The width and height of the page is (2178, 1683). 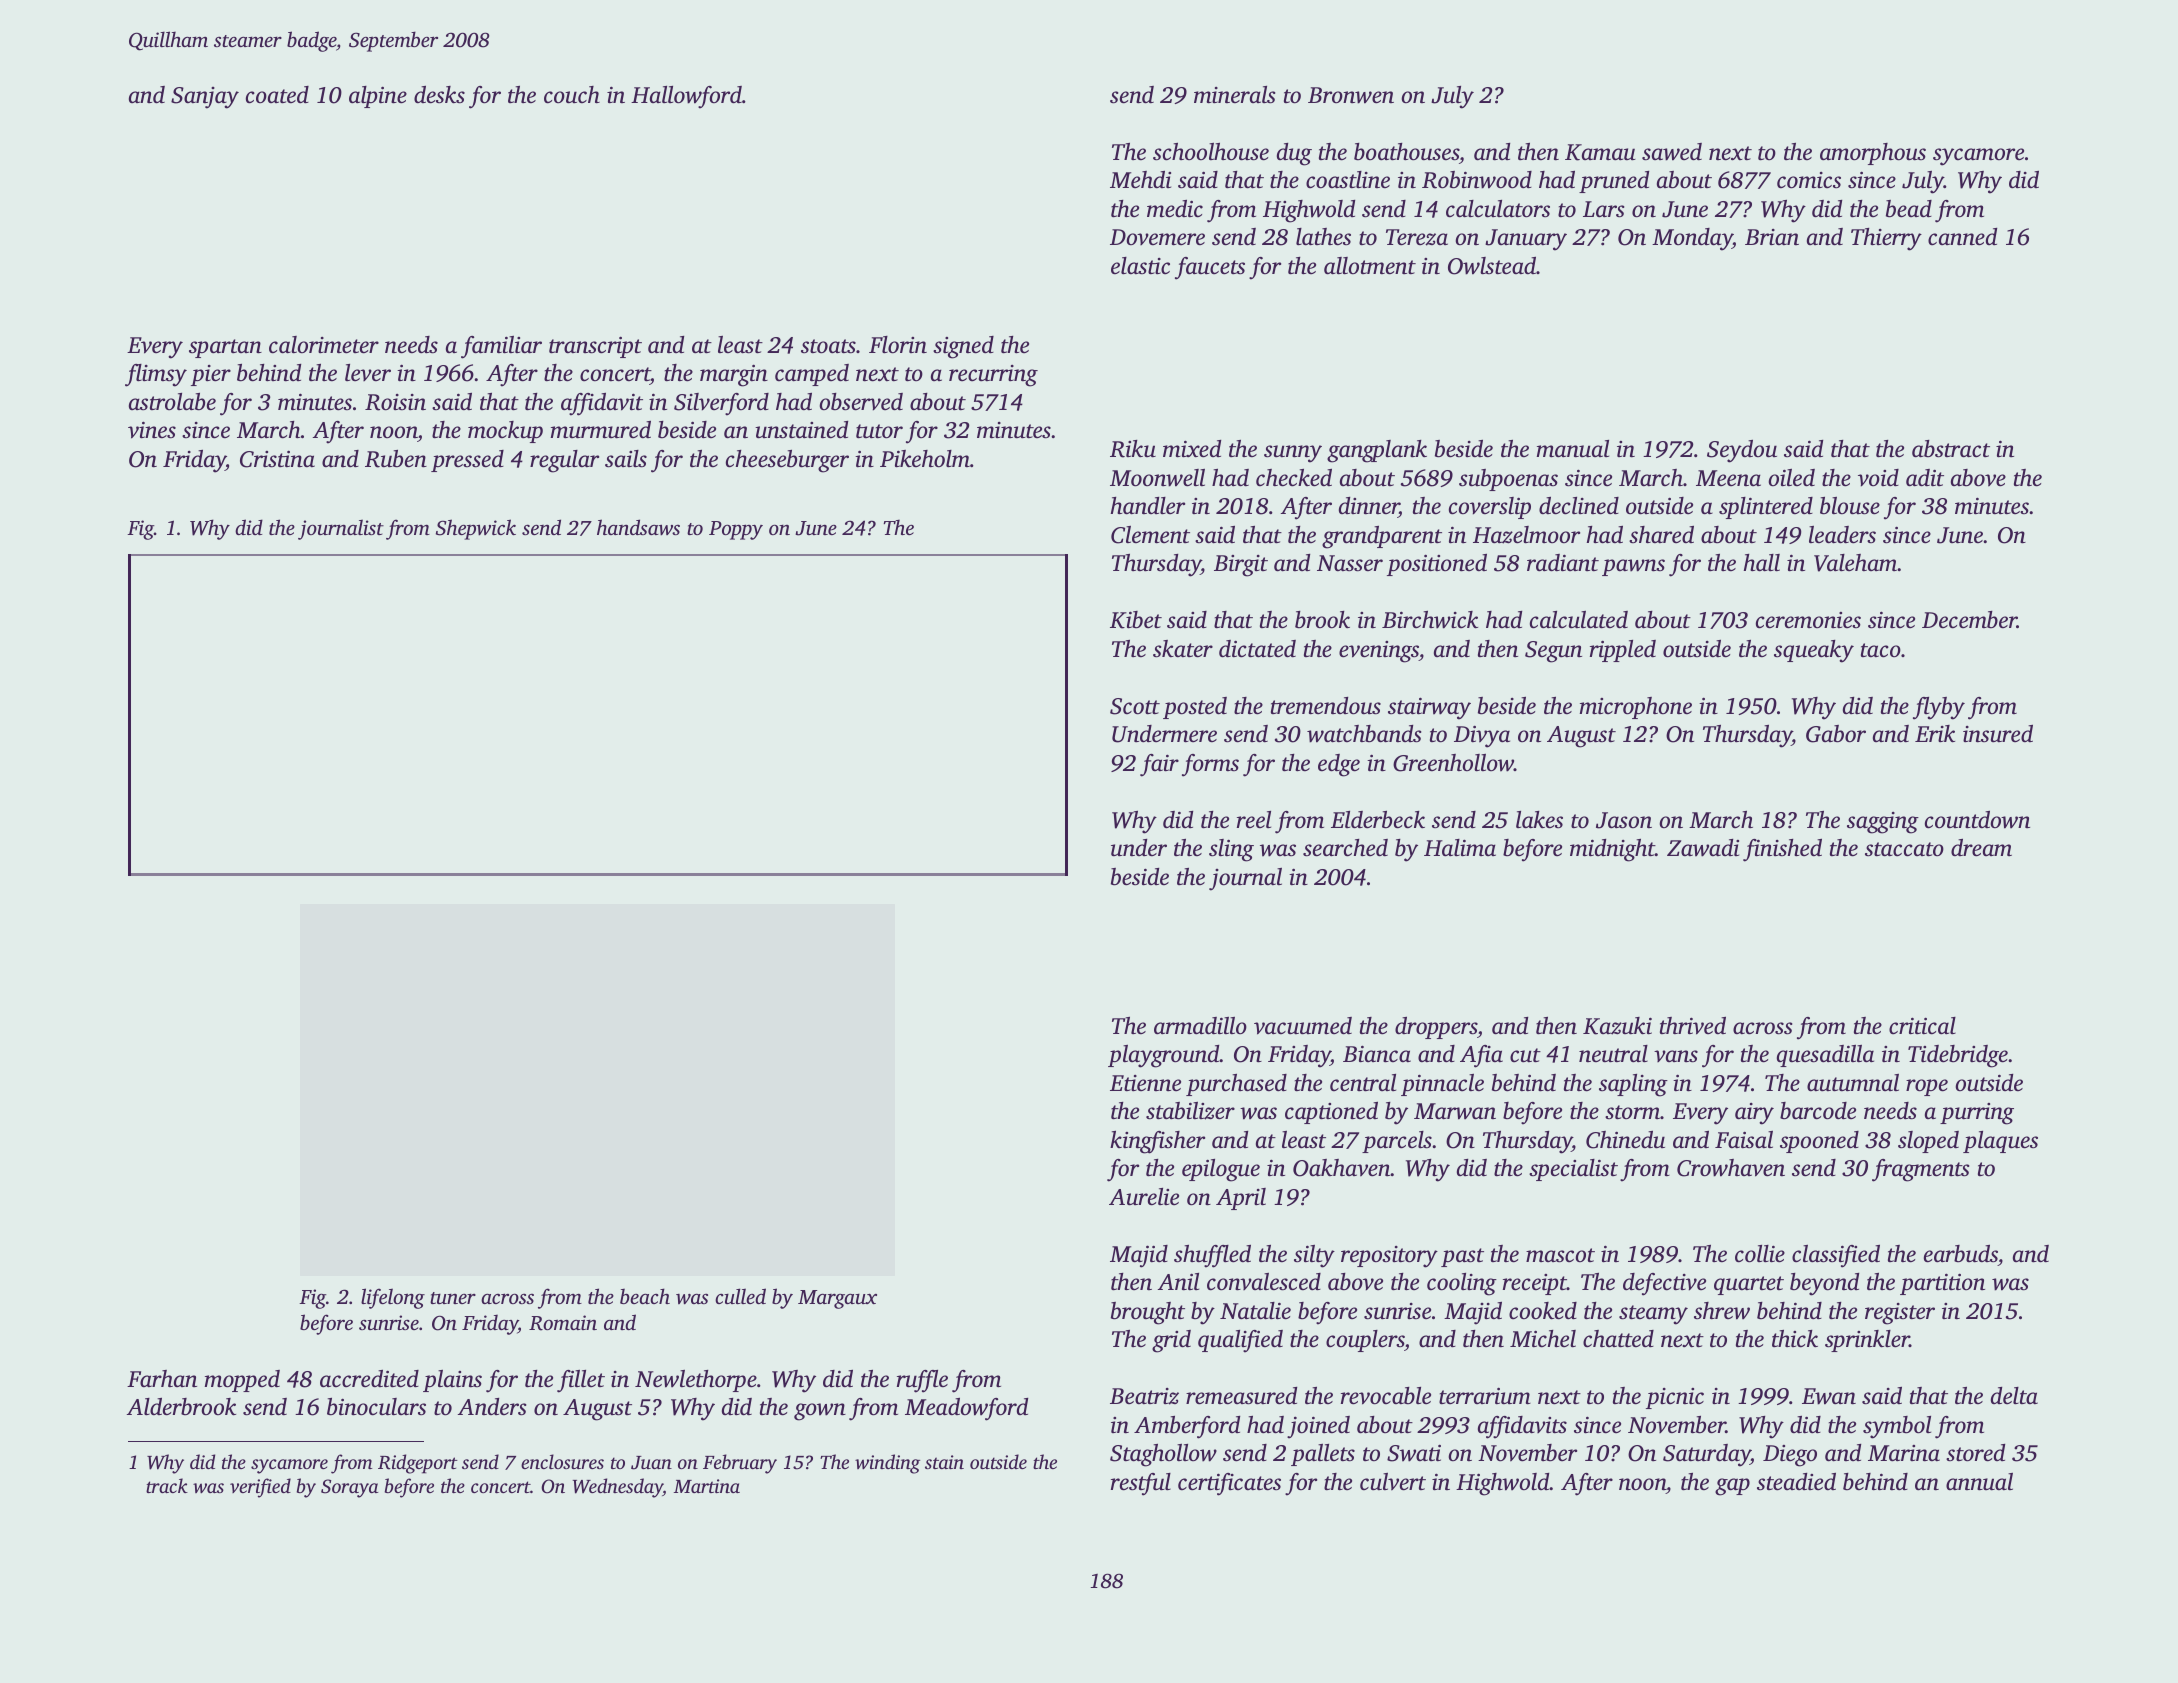 I want to click on Sanjay, so click(x=205, y=98).
